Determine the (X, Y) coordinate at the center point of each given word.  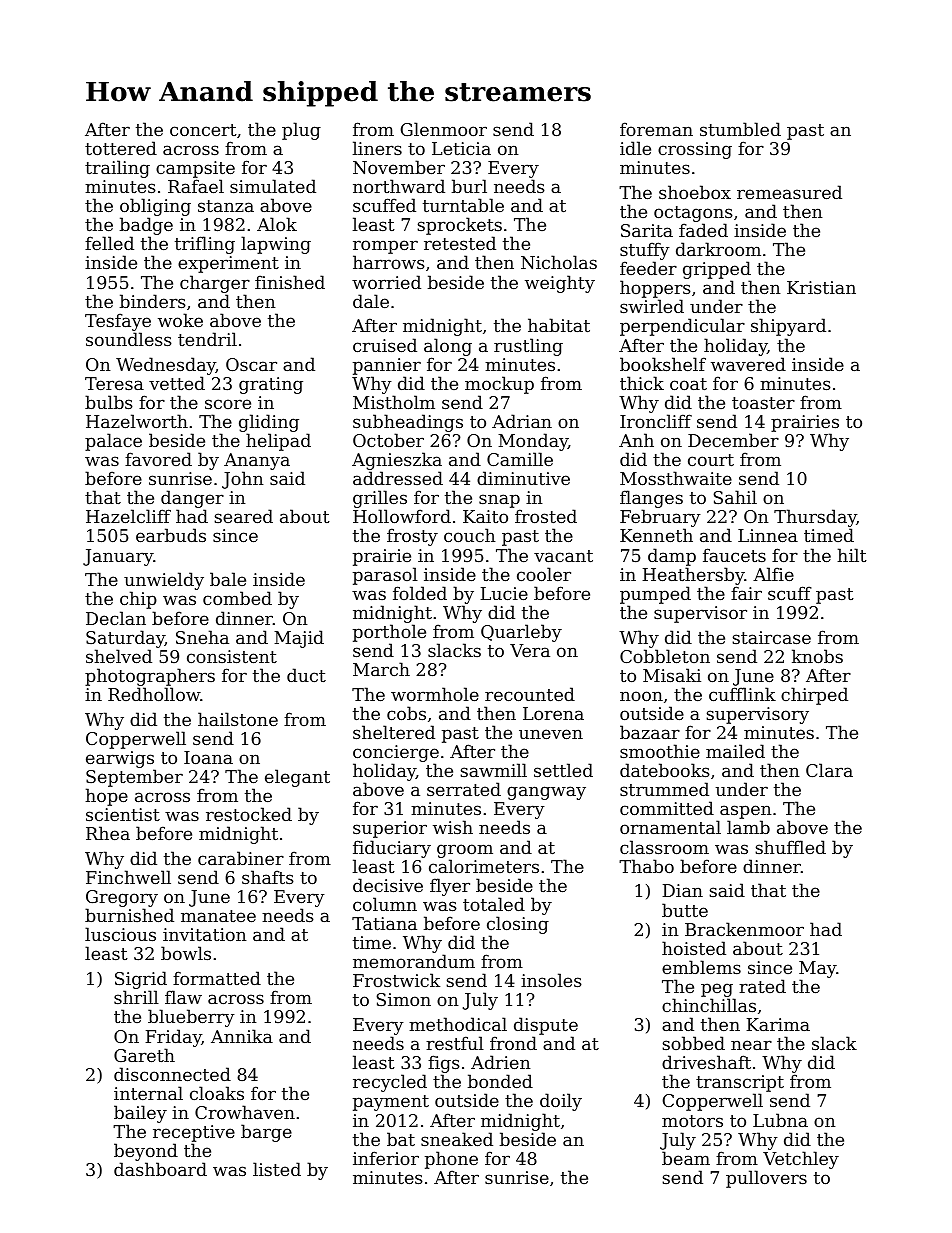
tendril (207, 339)
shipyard (788, 327)
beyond (146, 1152)
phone (451, 1160)
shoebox (695, 192)
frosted (546, 516)
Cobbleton (665, 656)
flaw (183, 997)
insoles (551, 980)
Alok (277, 224)
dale (371, 301)
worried (386, 282)
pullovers (766, 1179)
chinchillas (709, 1005)
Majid (299, 639)
